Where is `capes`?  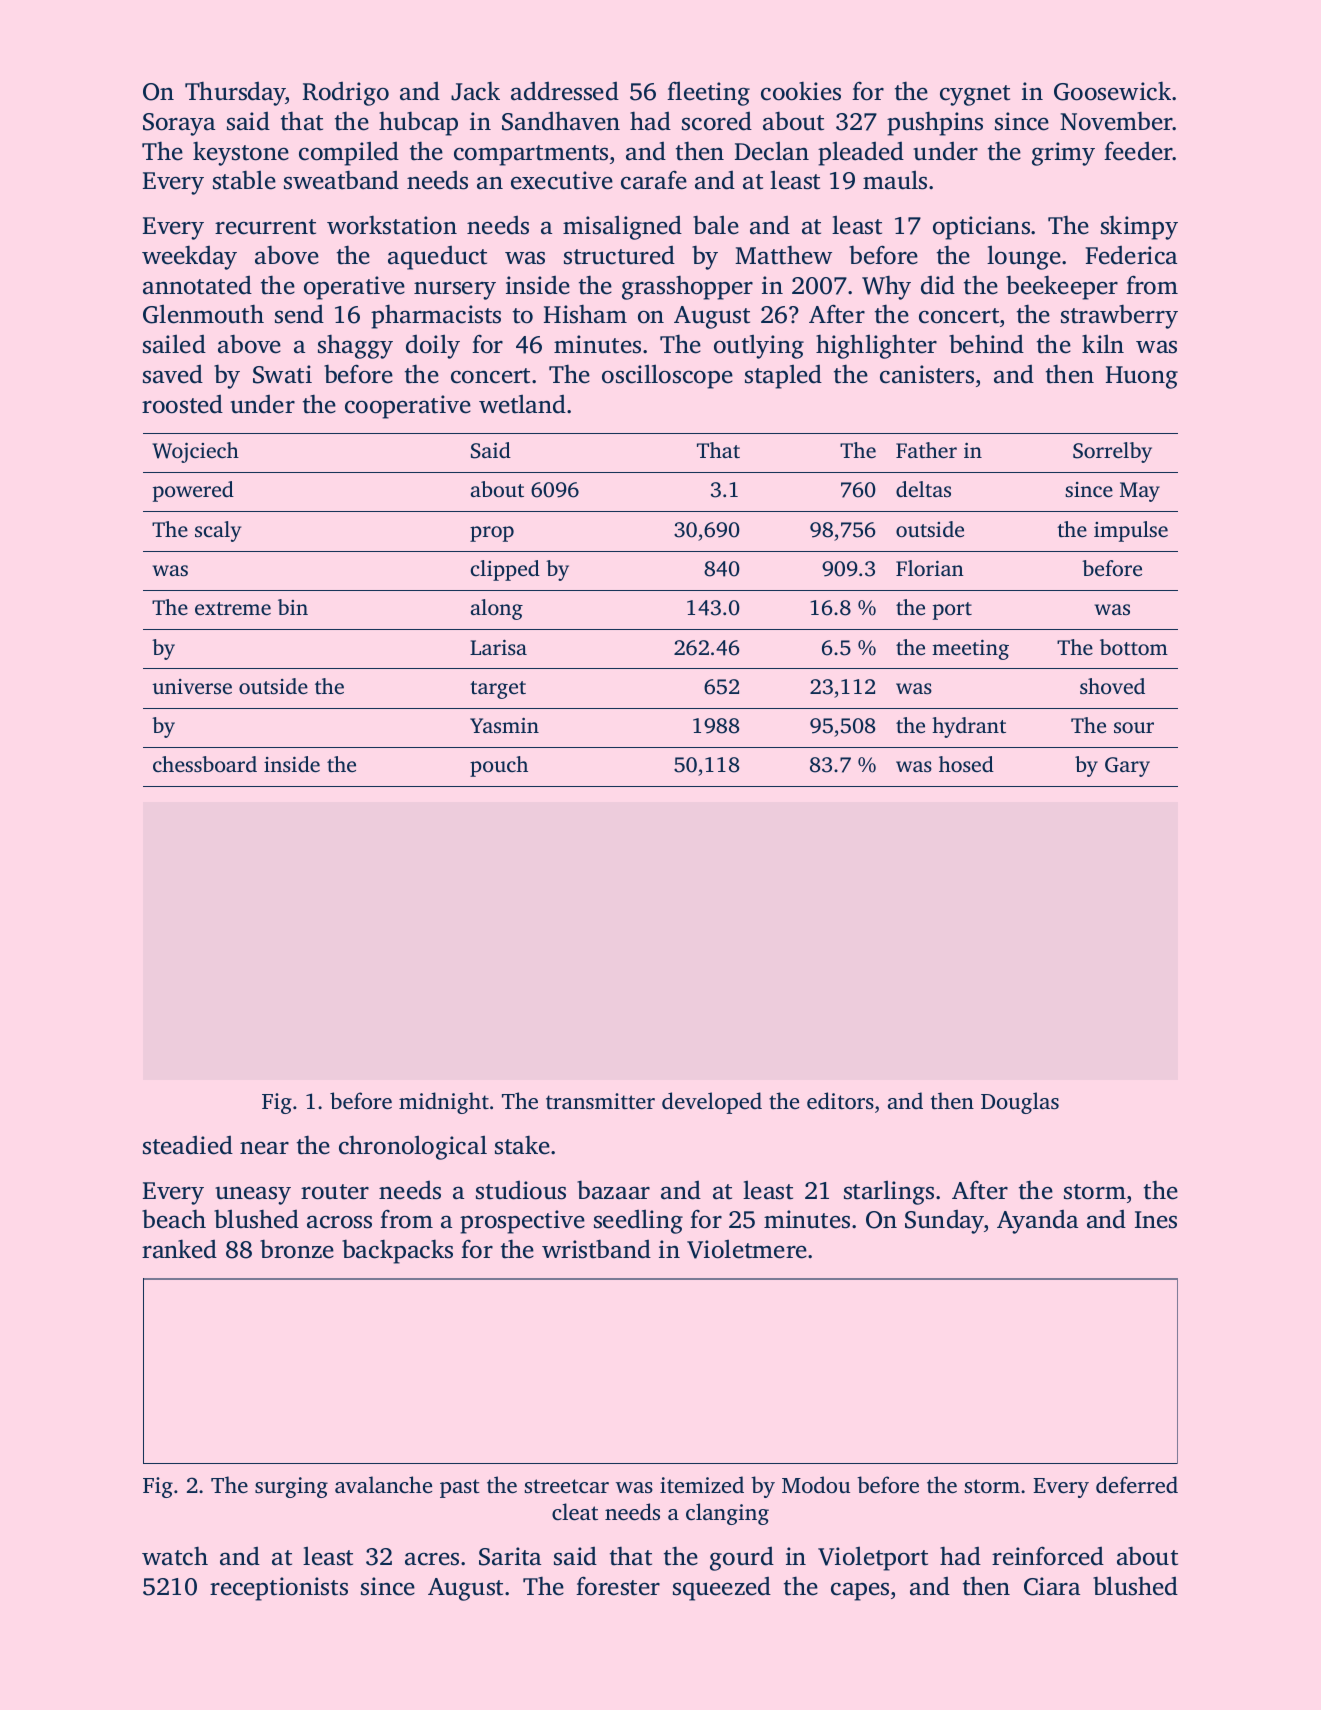 capes is located at coordinates (860, 1591).
